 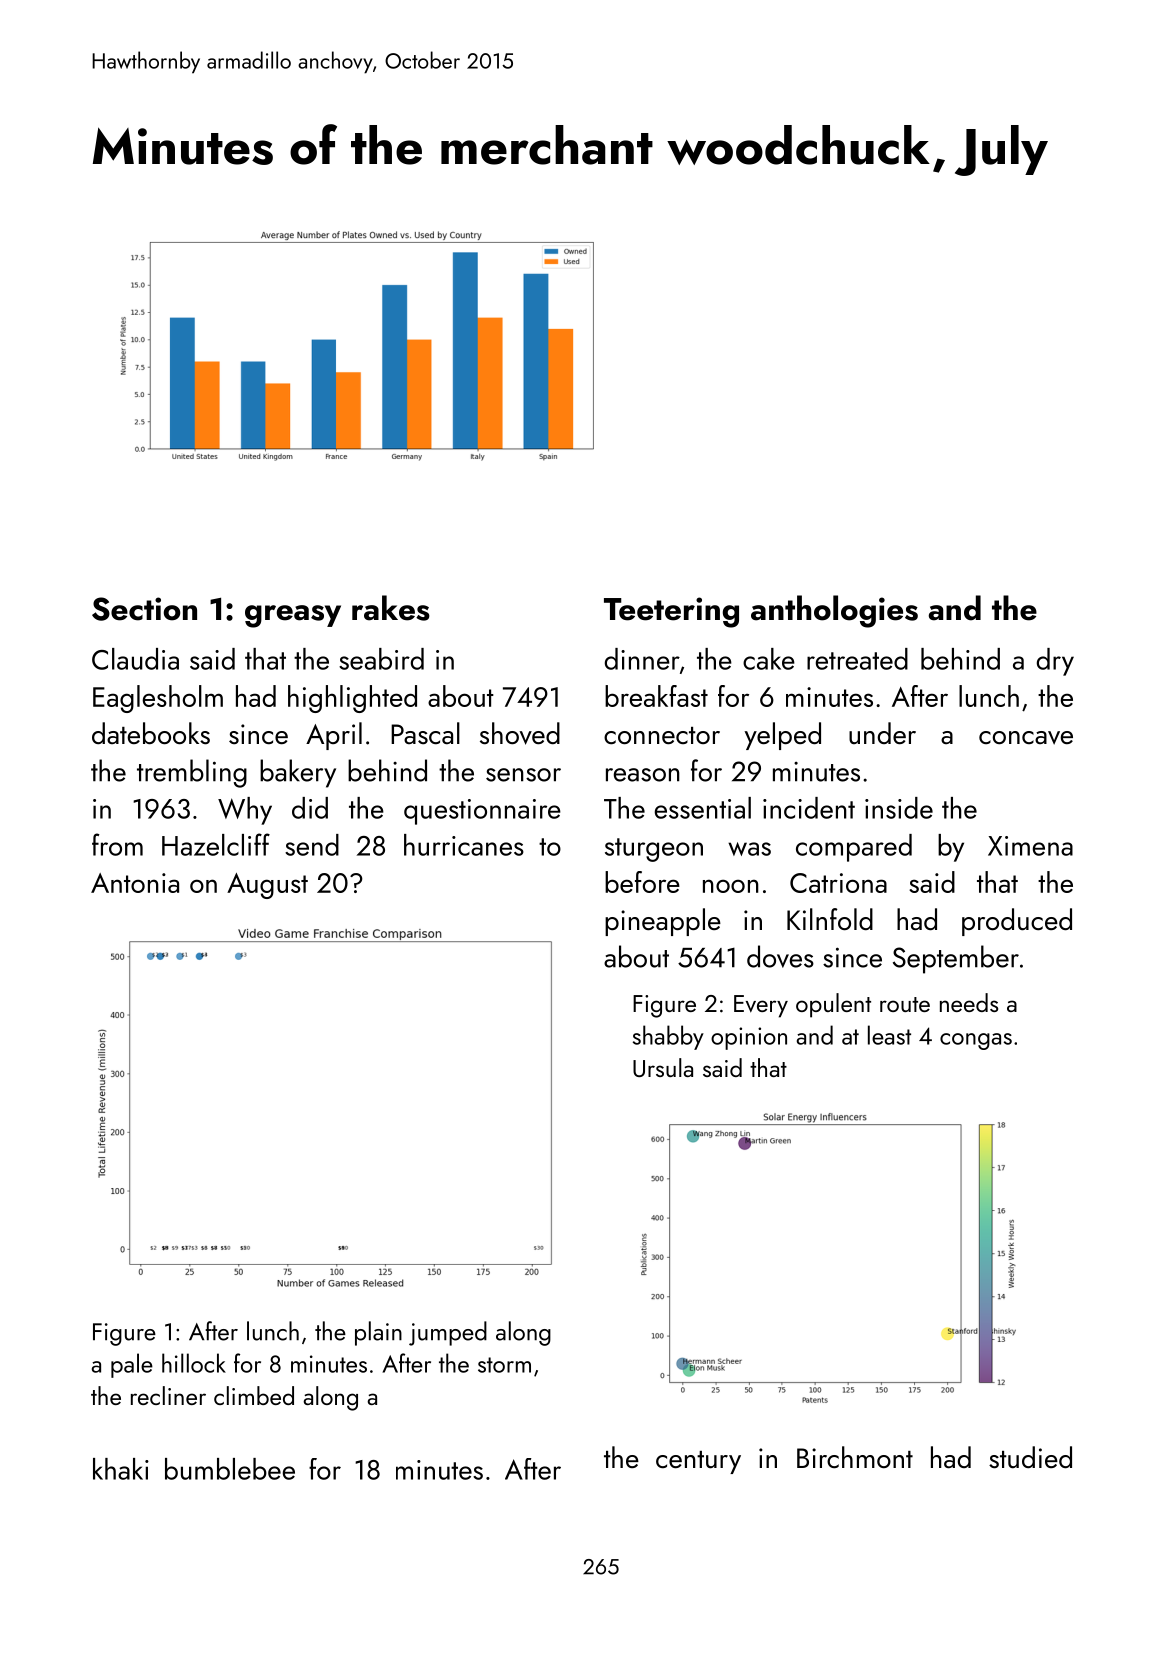 I want to click on was, so click(x=749, y=849).
